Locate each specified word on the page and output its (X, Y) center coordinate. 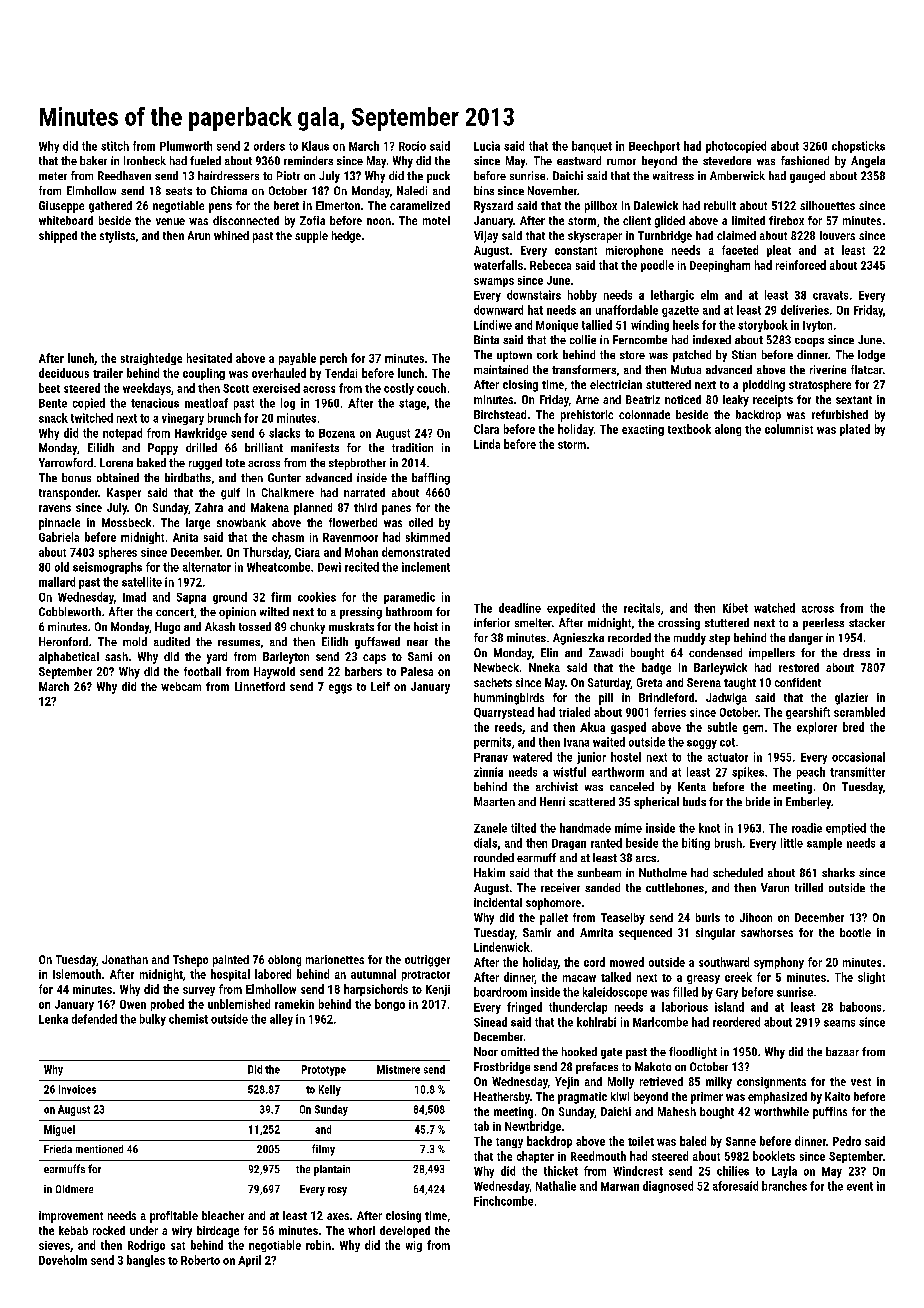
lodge (871, 356)
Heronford (63, 641)
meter (53, 176)
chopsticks (858, 147)
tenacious (155, 403)
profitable (174, 1217)
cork (547, 354)
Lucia (487, 146)
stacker (867, 622)
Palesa (417, 671)
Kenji (438, 990)
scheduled (738, 872)
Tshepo (190, 961)
